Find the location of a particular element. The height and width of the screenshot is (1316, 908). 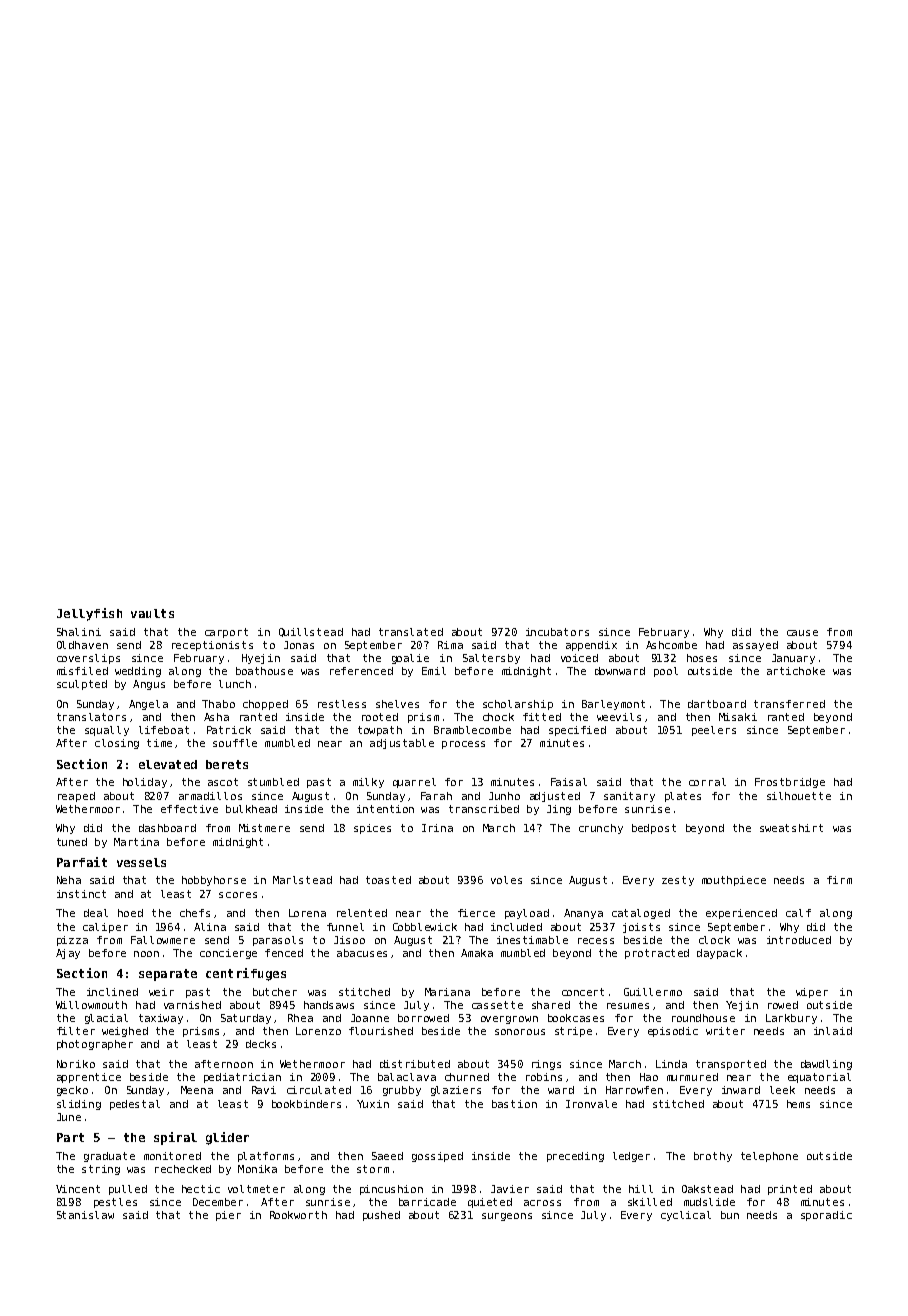

Jellyfish is located at coordinates (89, 614).
